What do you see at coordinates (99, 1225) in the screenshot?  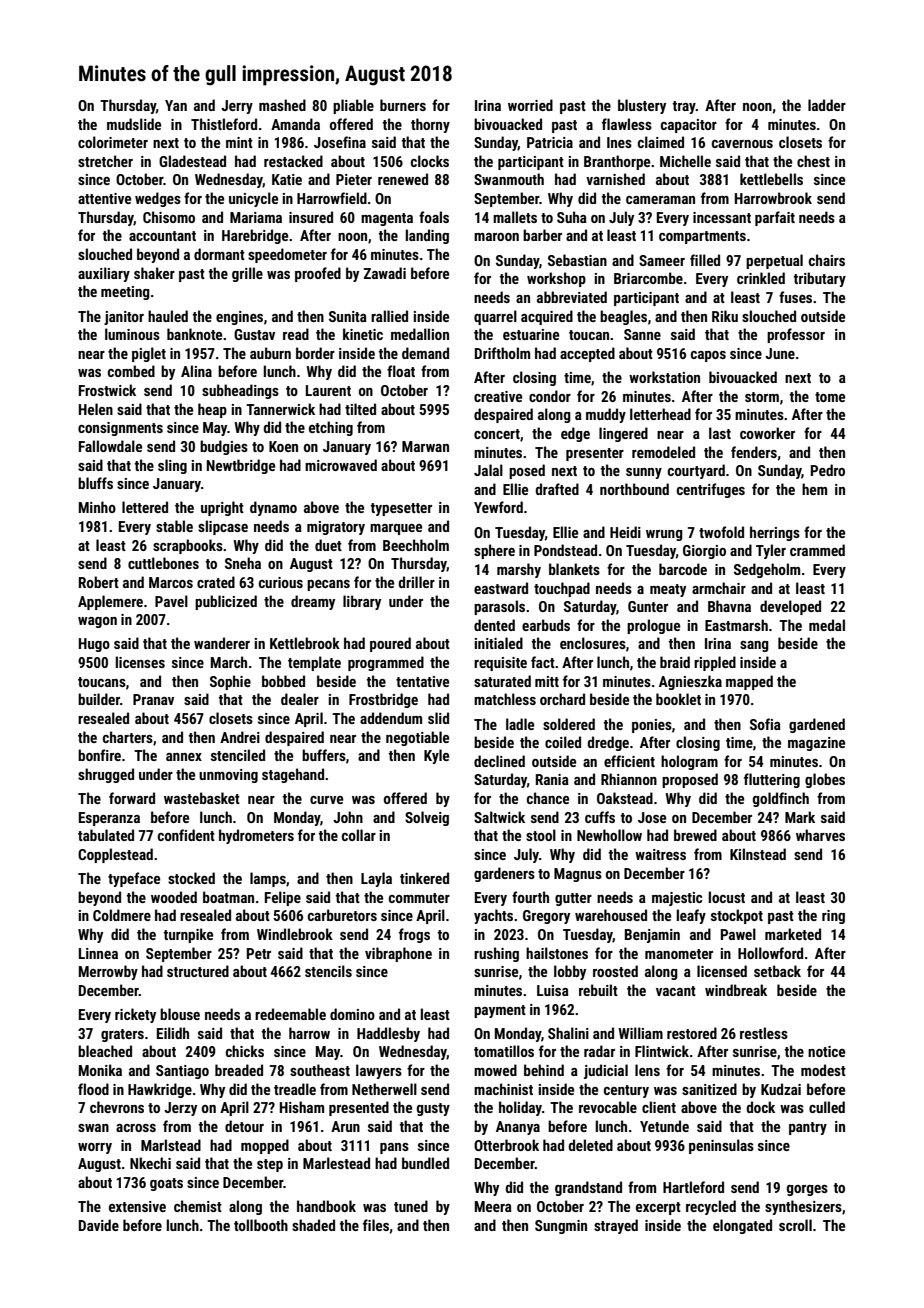 I see `Davide` at bounding box center [99, 1225].
